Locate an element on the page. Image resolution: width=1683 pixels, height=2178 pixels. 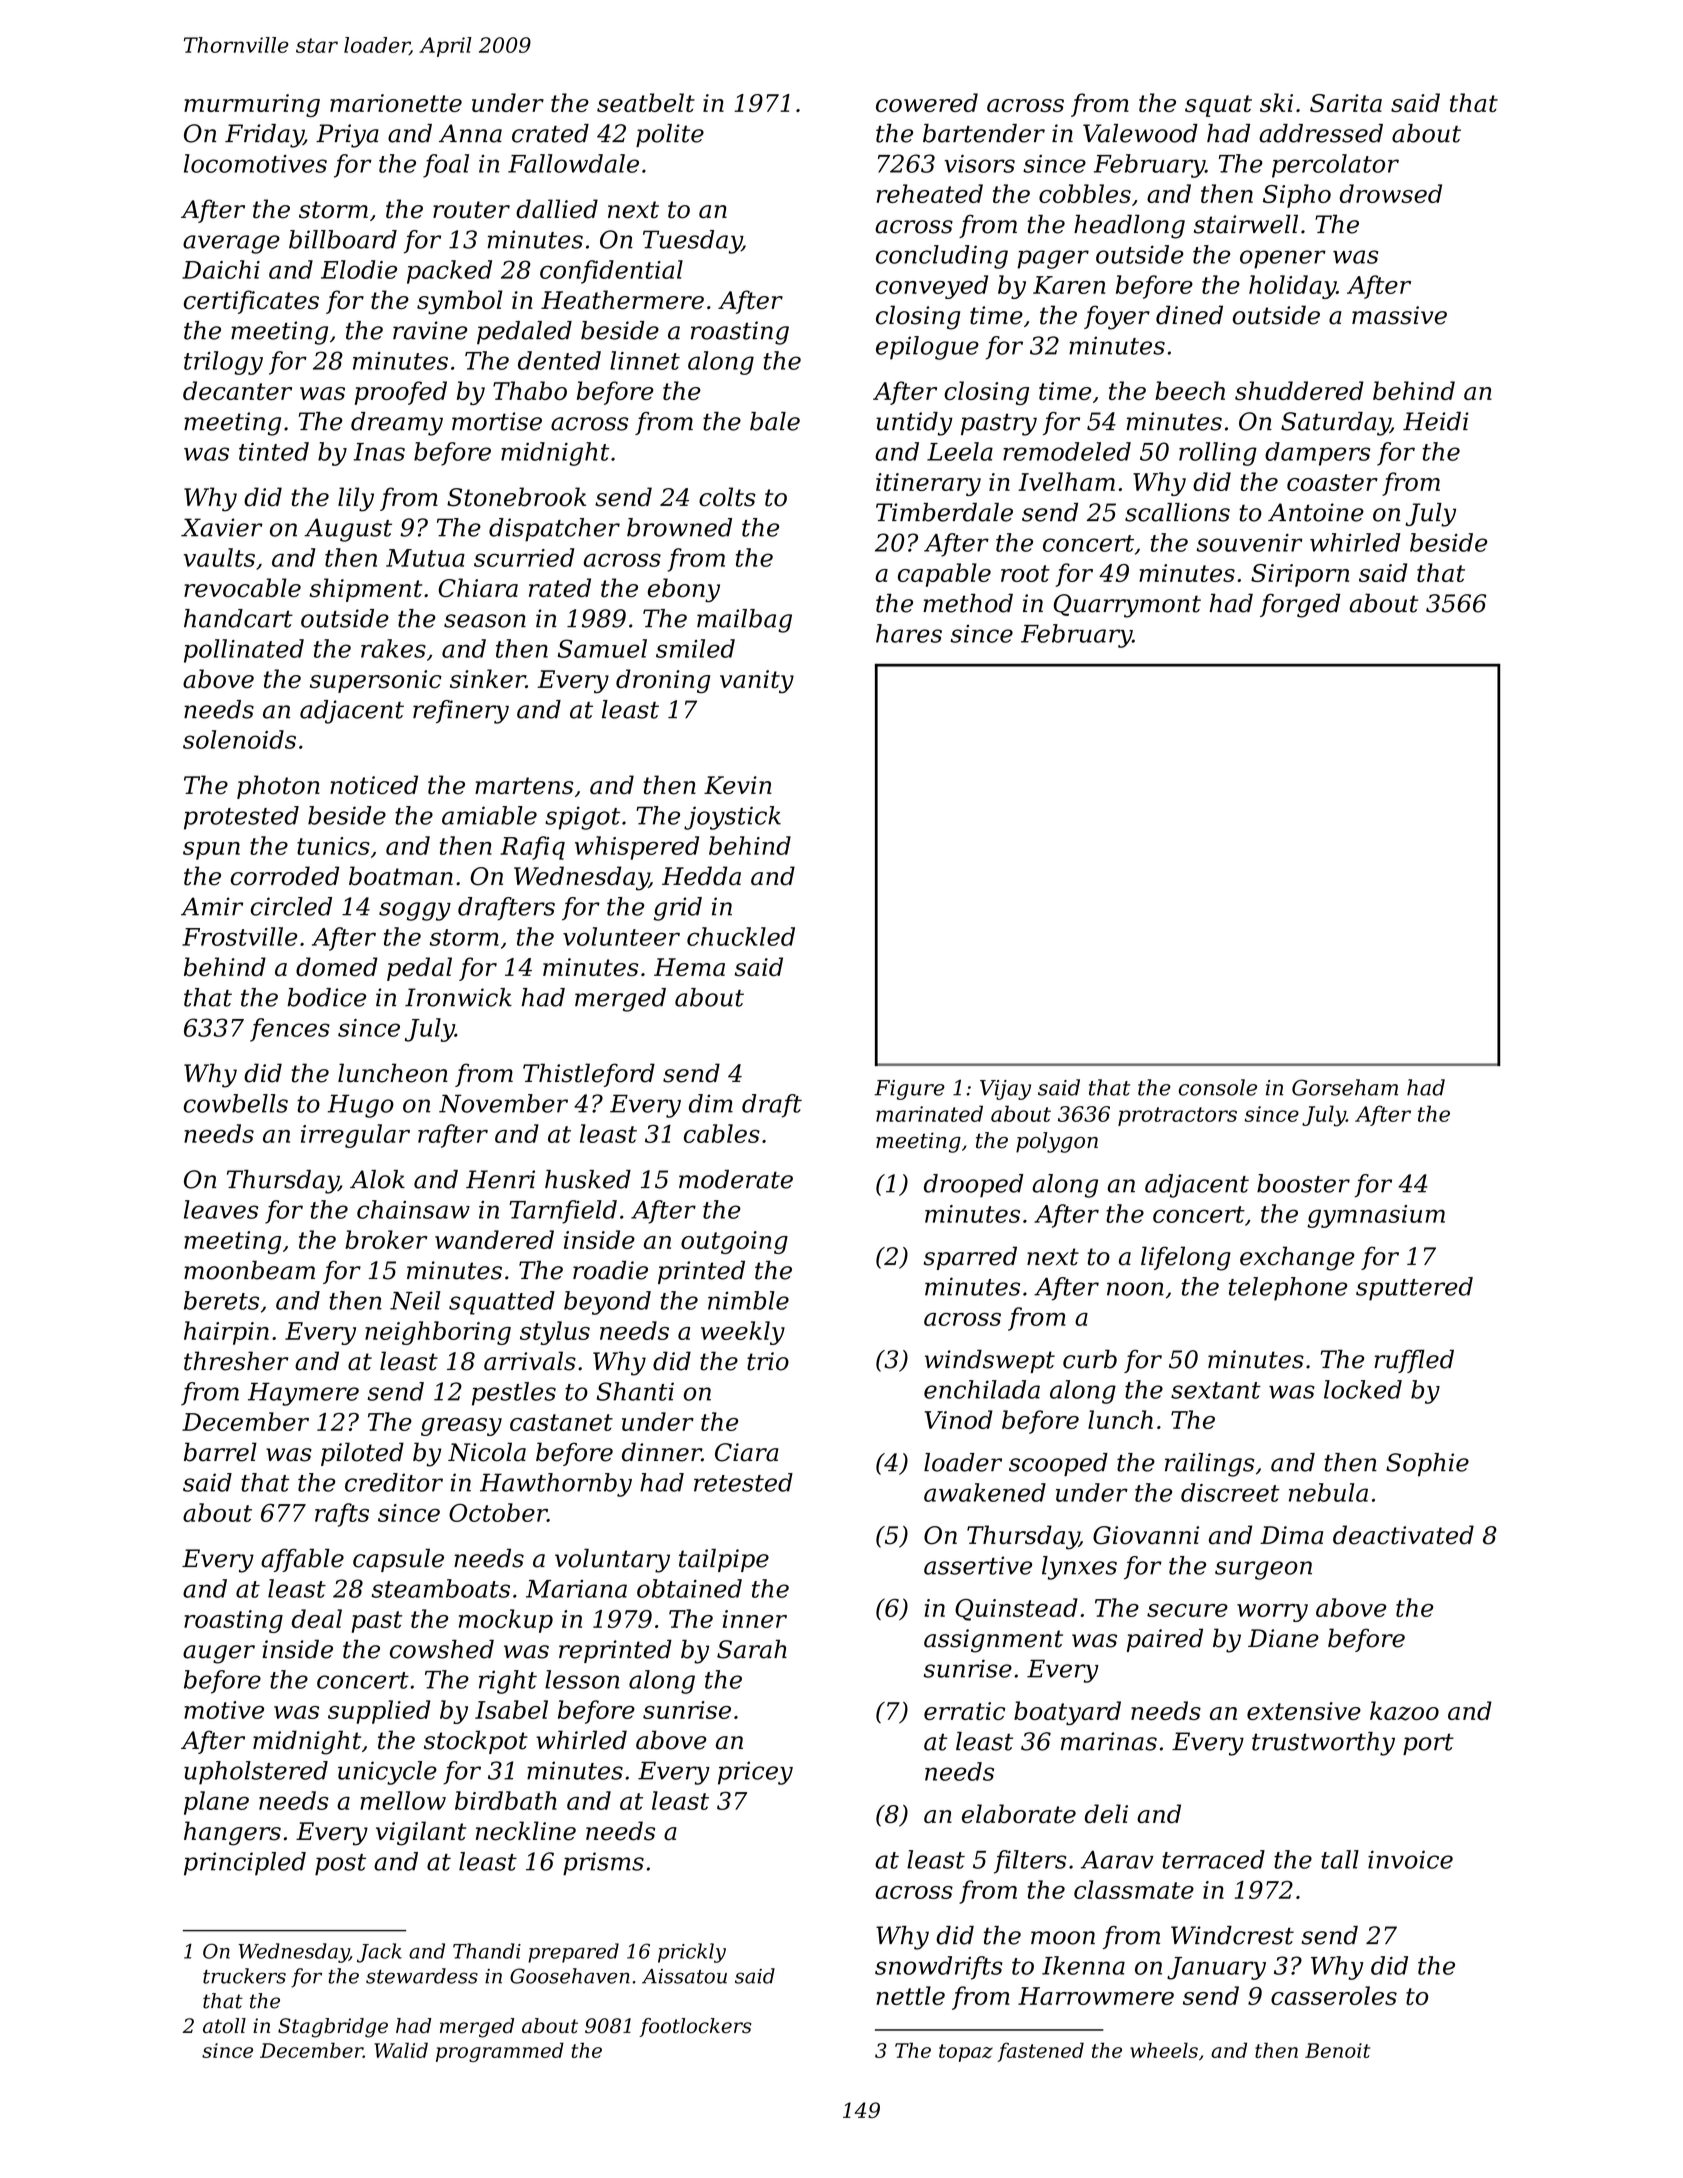
joystick is located at coordinates (732, 818).
